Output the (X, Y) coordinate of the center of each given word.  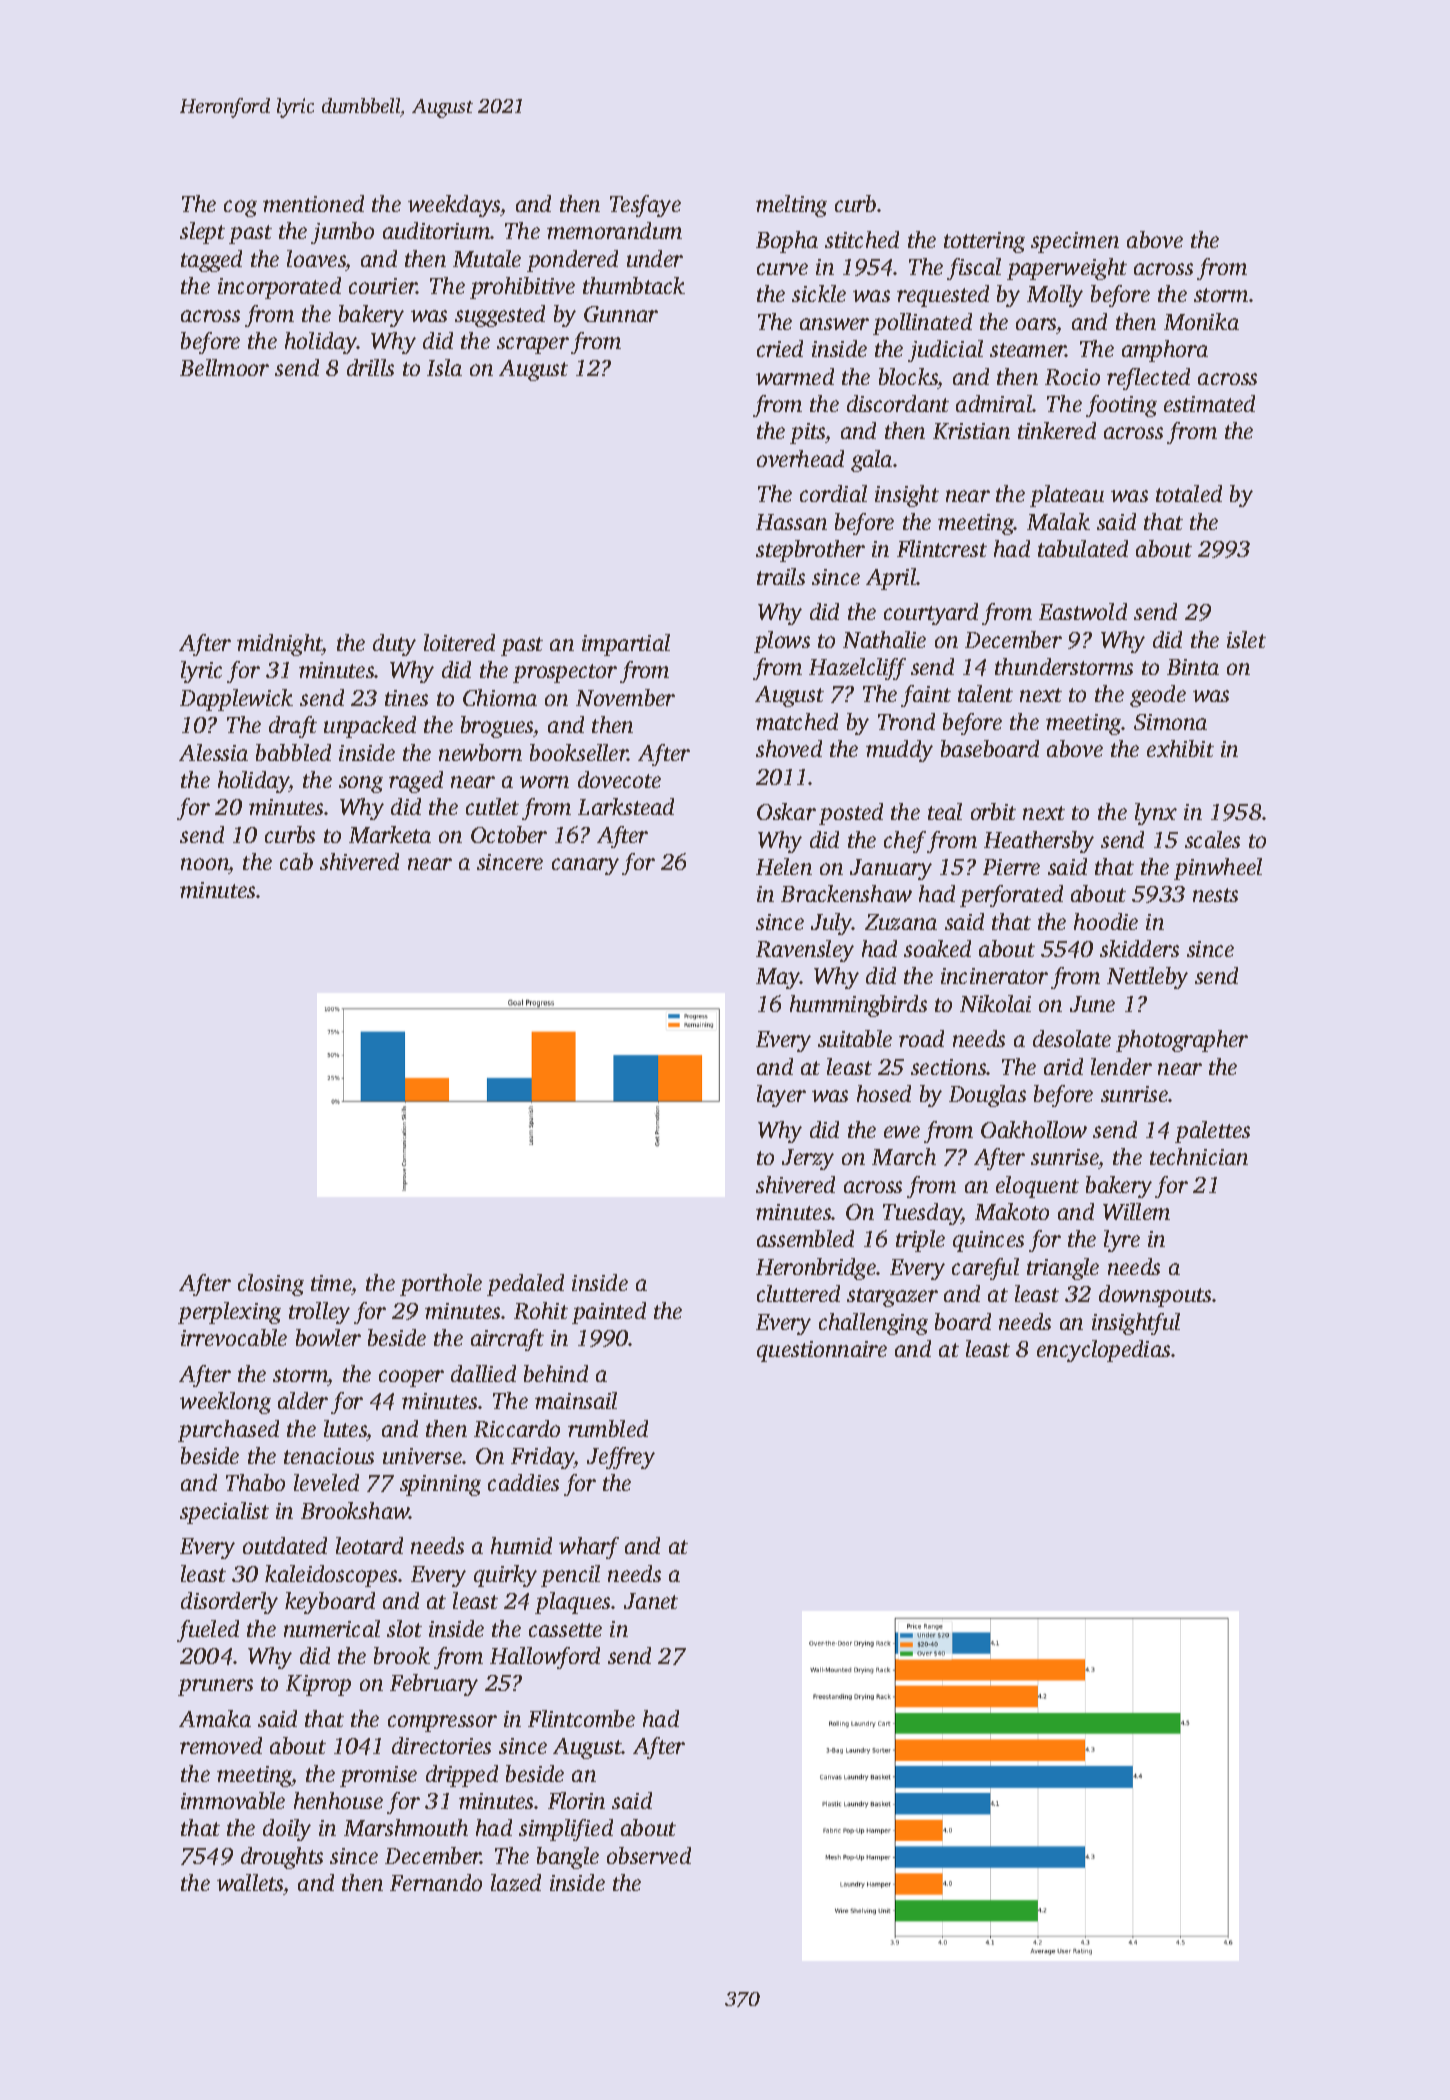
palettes (1212, 1132)
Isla (444, 367)
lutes (345, 1428)
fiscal (974, 269)
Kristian (971, 431)
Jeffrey (621, 1458)
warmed (795, 376)
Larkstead (626, 806)
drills (370, 367)
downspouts (1156, 1296)
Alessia (213, 752)
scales (1212, 839)
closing (271, 1285)
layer (781, 1096)
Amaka (215, 1718)
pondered (572, 261)
